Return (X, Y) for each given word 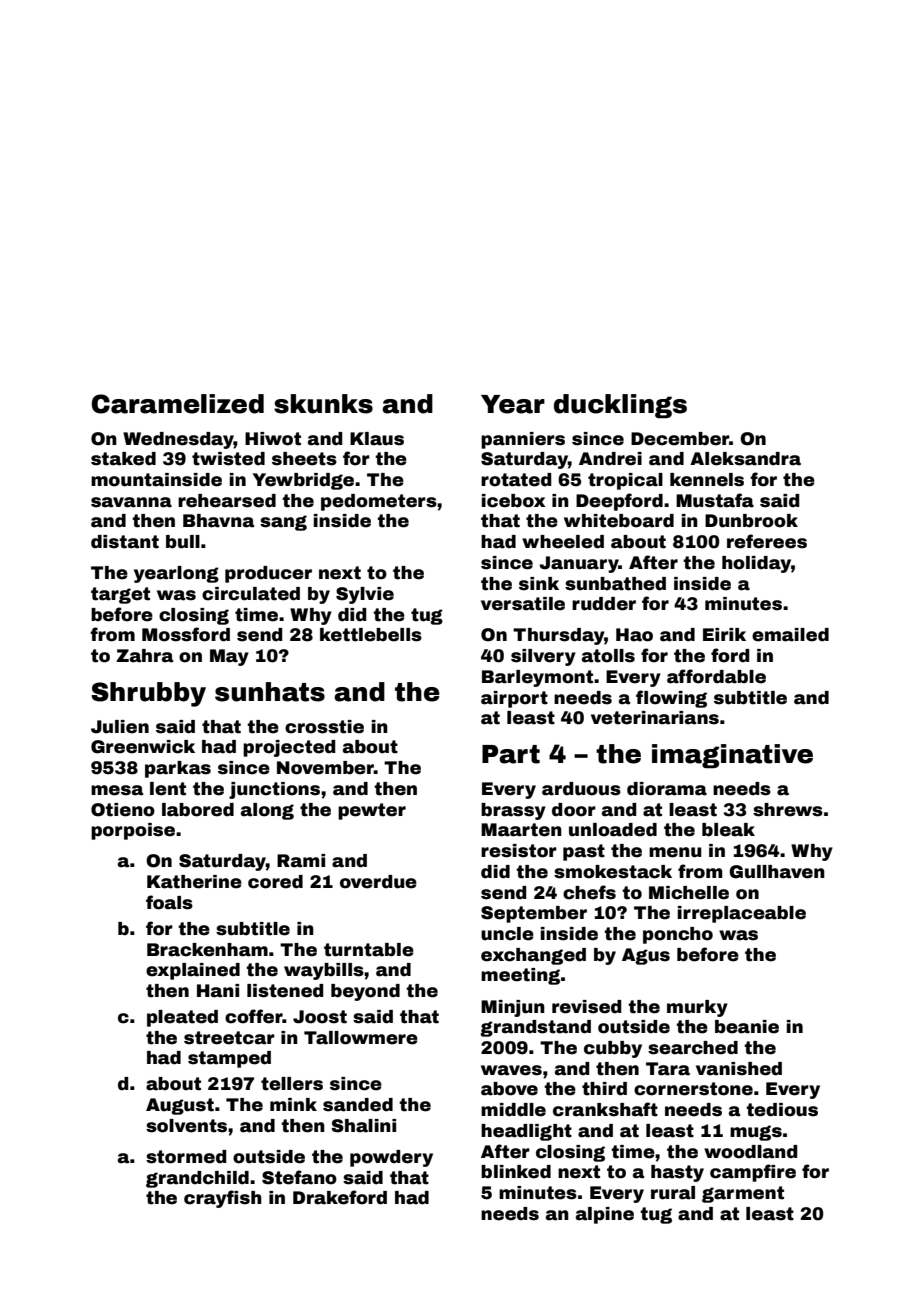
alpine (605, 1215)
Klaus (377, 439)
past (584, 852)
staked (123, 459)
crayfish (223, 1199)
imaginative (732, 756)
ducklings (620, 406)
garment (743, 1194)
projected (289, 748)
